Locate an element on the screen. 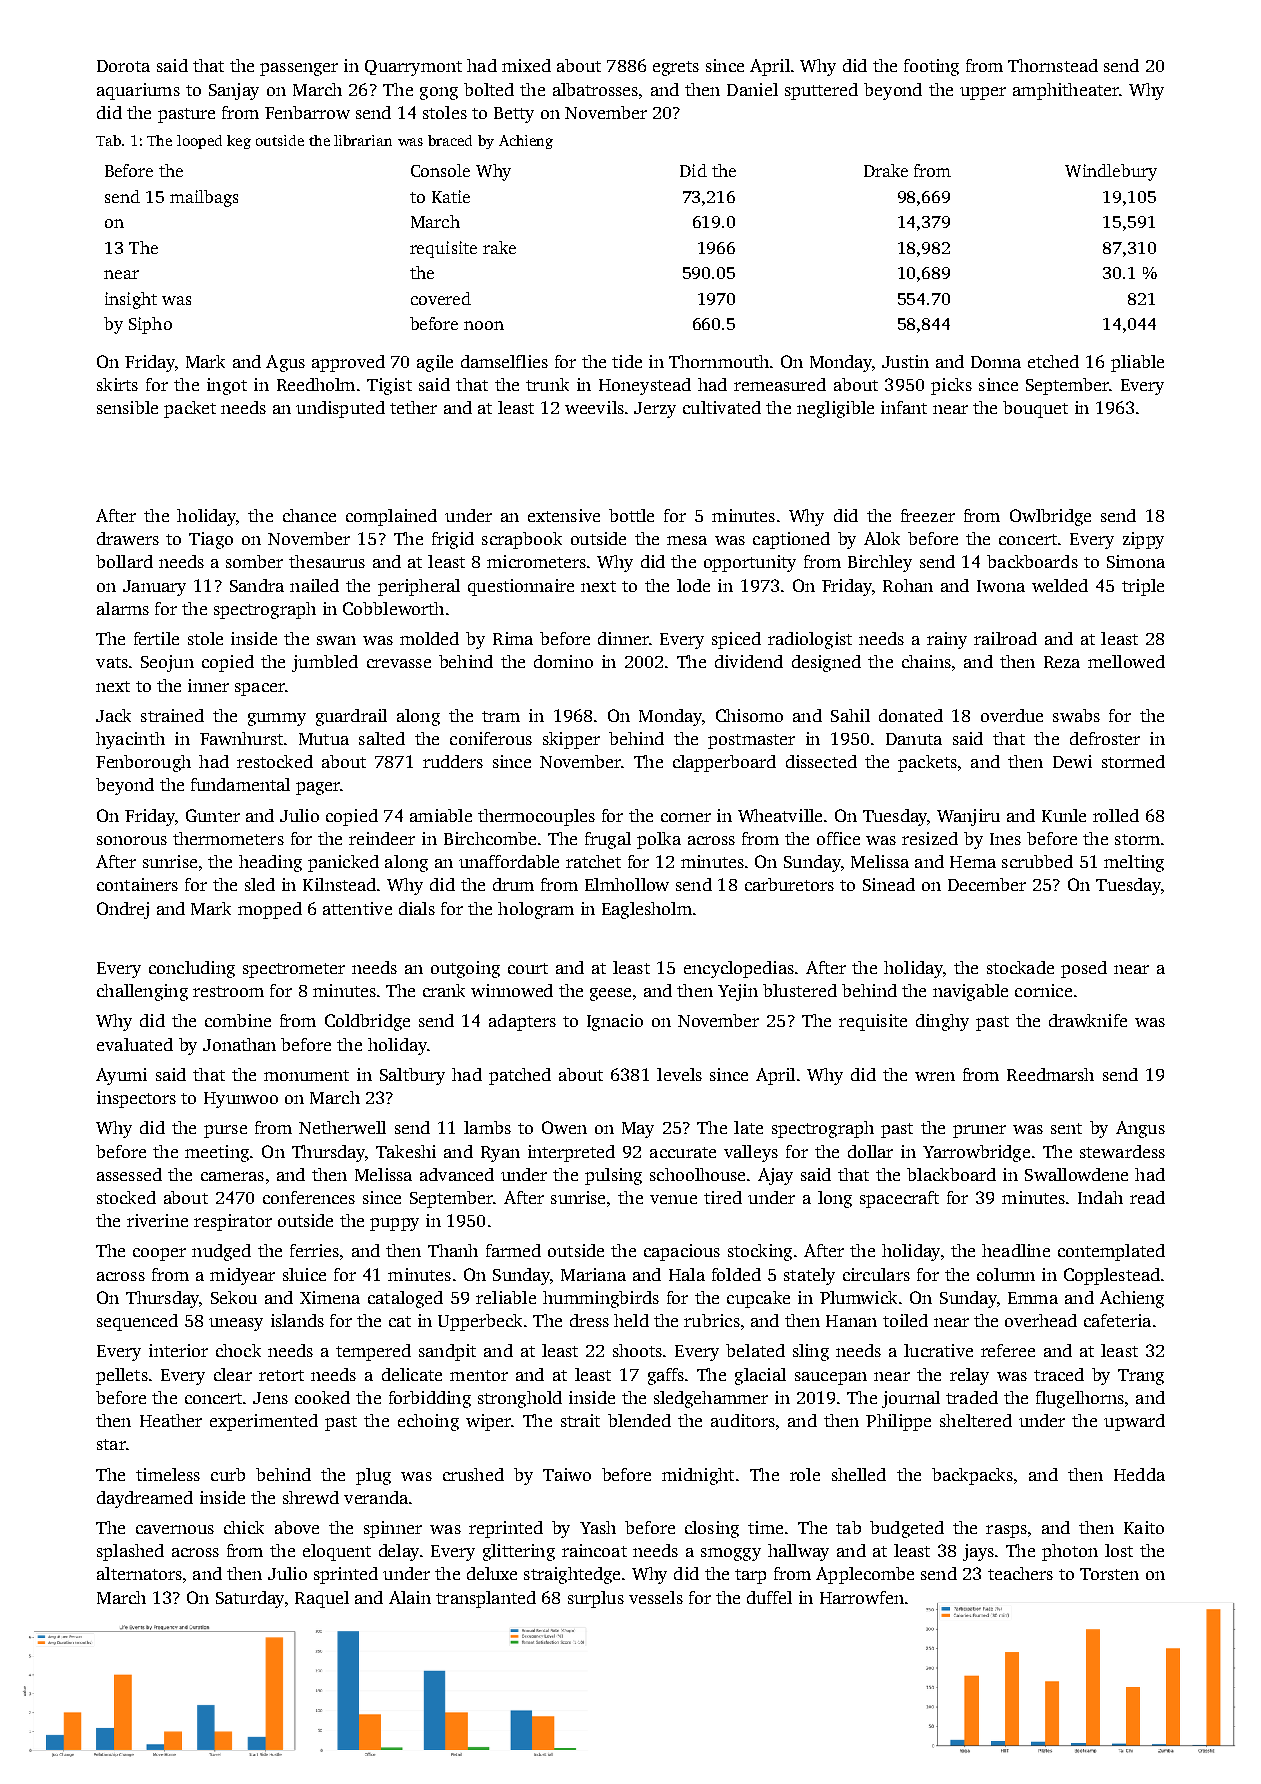  dials is located at coordinates (417, 908).
